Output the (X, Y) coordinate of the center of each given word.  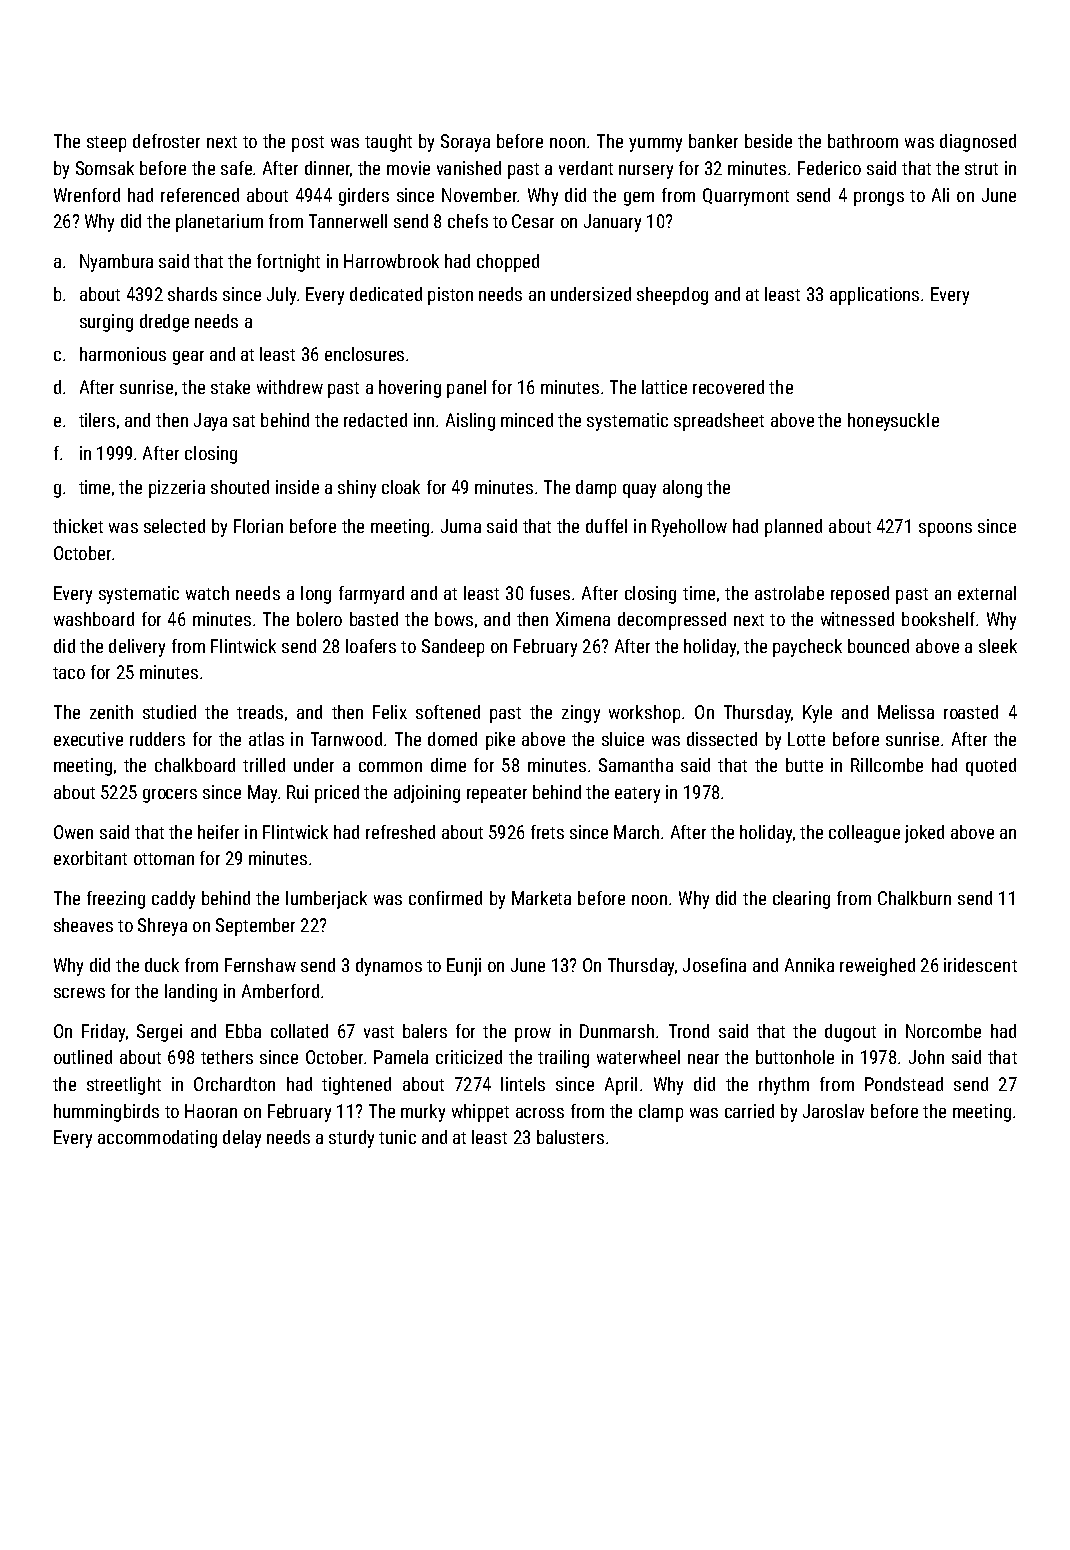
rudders (157, 739)
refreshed (400, 832)
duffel (606, 526)
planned (793, 528)
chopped (508, 263)
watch (207, 593)
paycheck (807, 648)
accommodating (157, 1139)
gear (188, 358)
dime (448, 765)
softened (448, 712)
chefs (468, 221)
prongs (879, 199)
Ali (940, 195)
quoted (991, 767)
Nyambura (116, 263)
